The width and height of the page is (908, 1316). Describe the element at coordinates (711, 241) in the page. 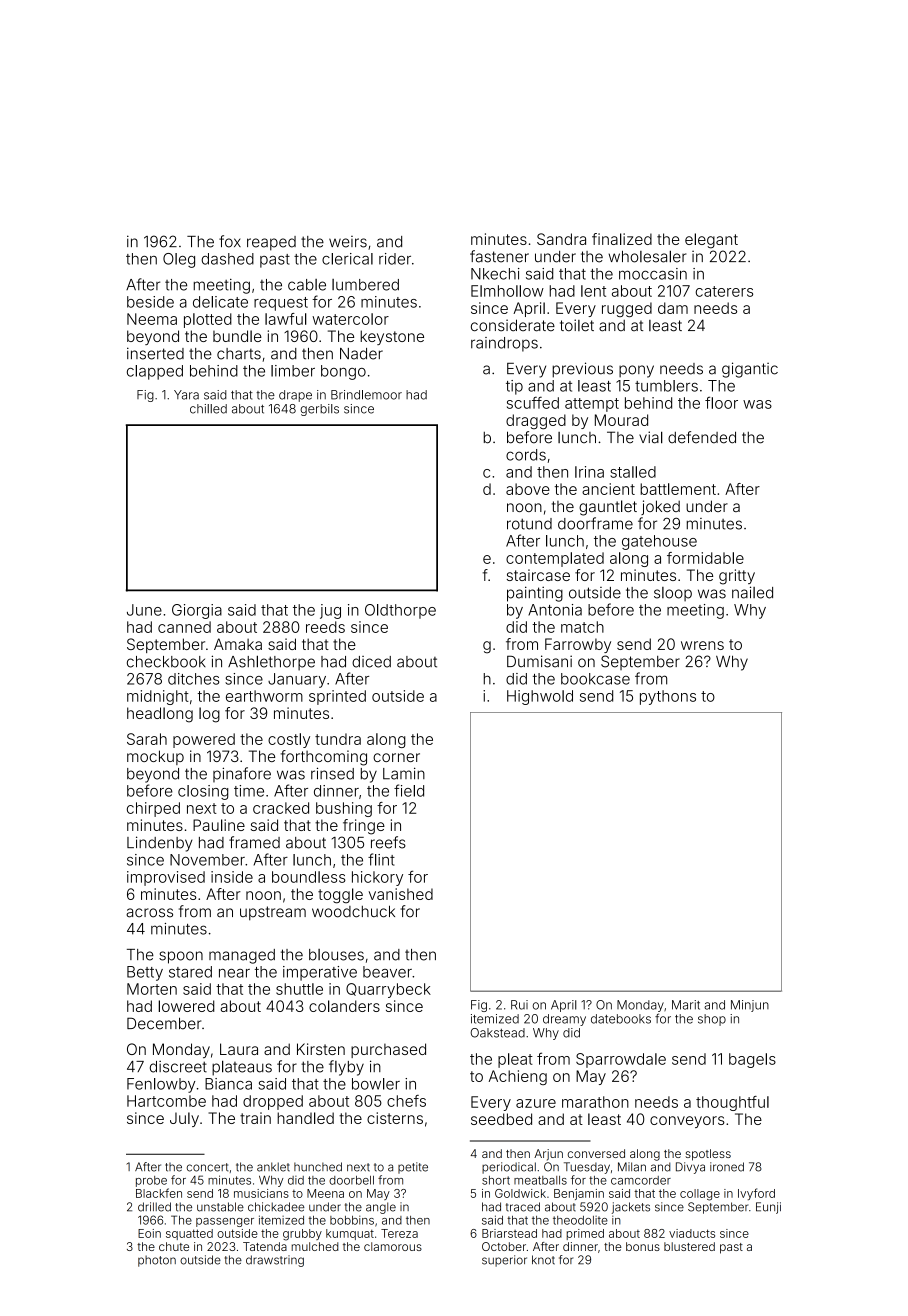

I see `elegant` at that location.
